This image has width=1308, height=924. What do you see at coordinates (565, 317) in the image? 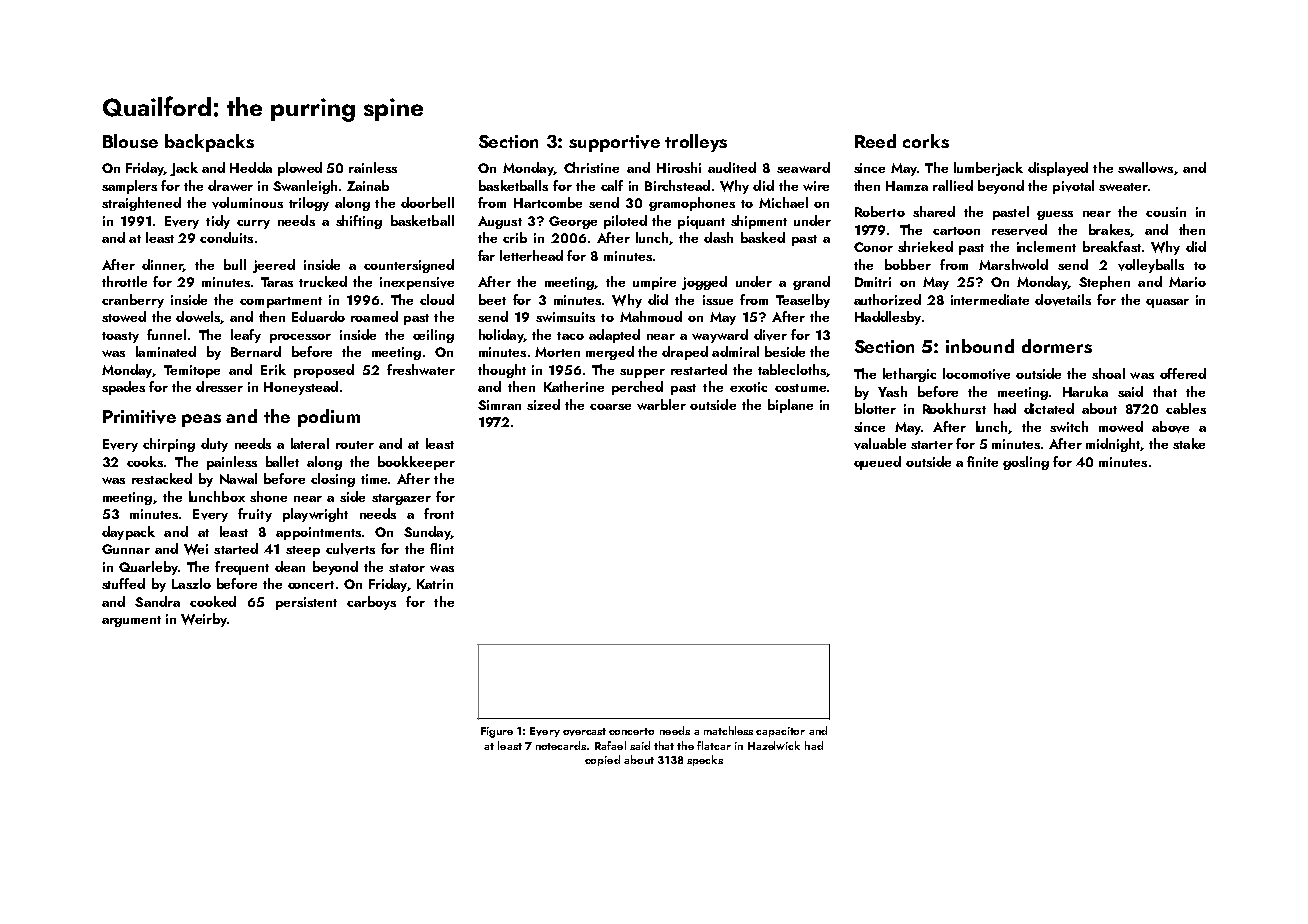
I see `swimsuits` at bounding box center [565, 317].
